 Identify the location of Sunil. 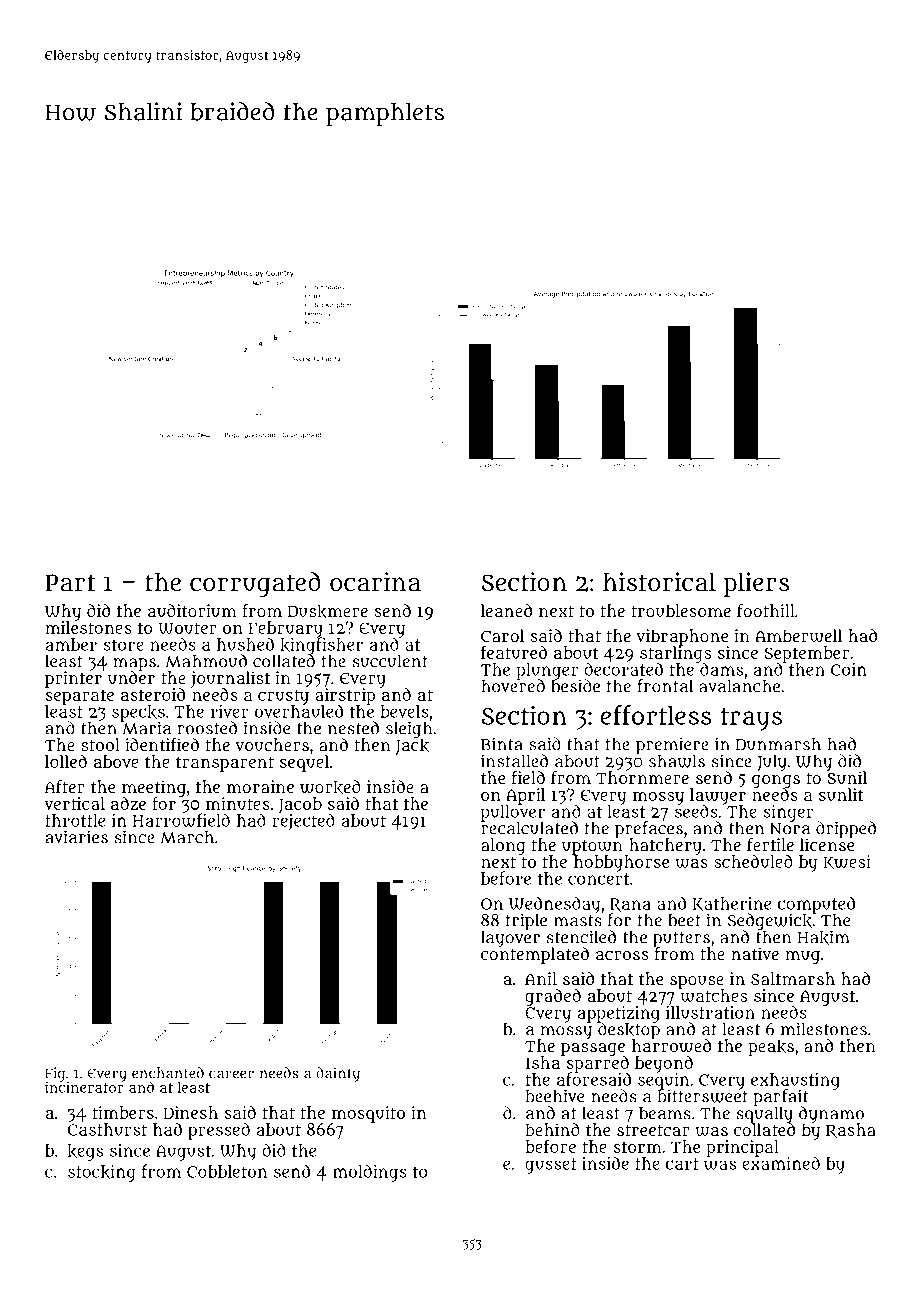
(846, 777).
